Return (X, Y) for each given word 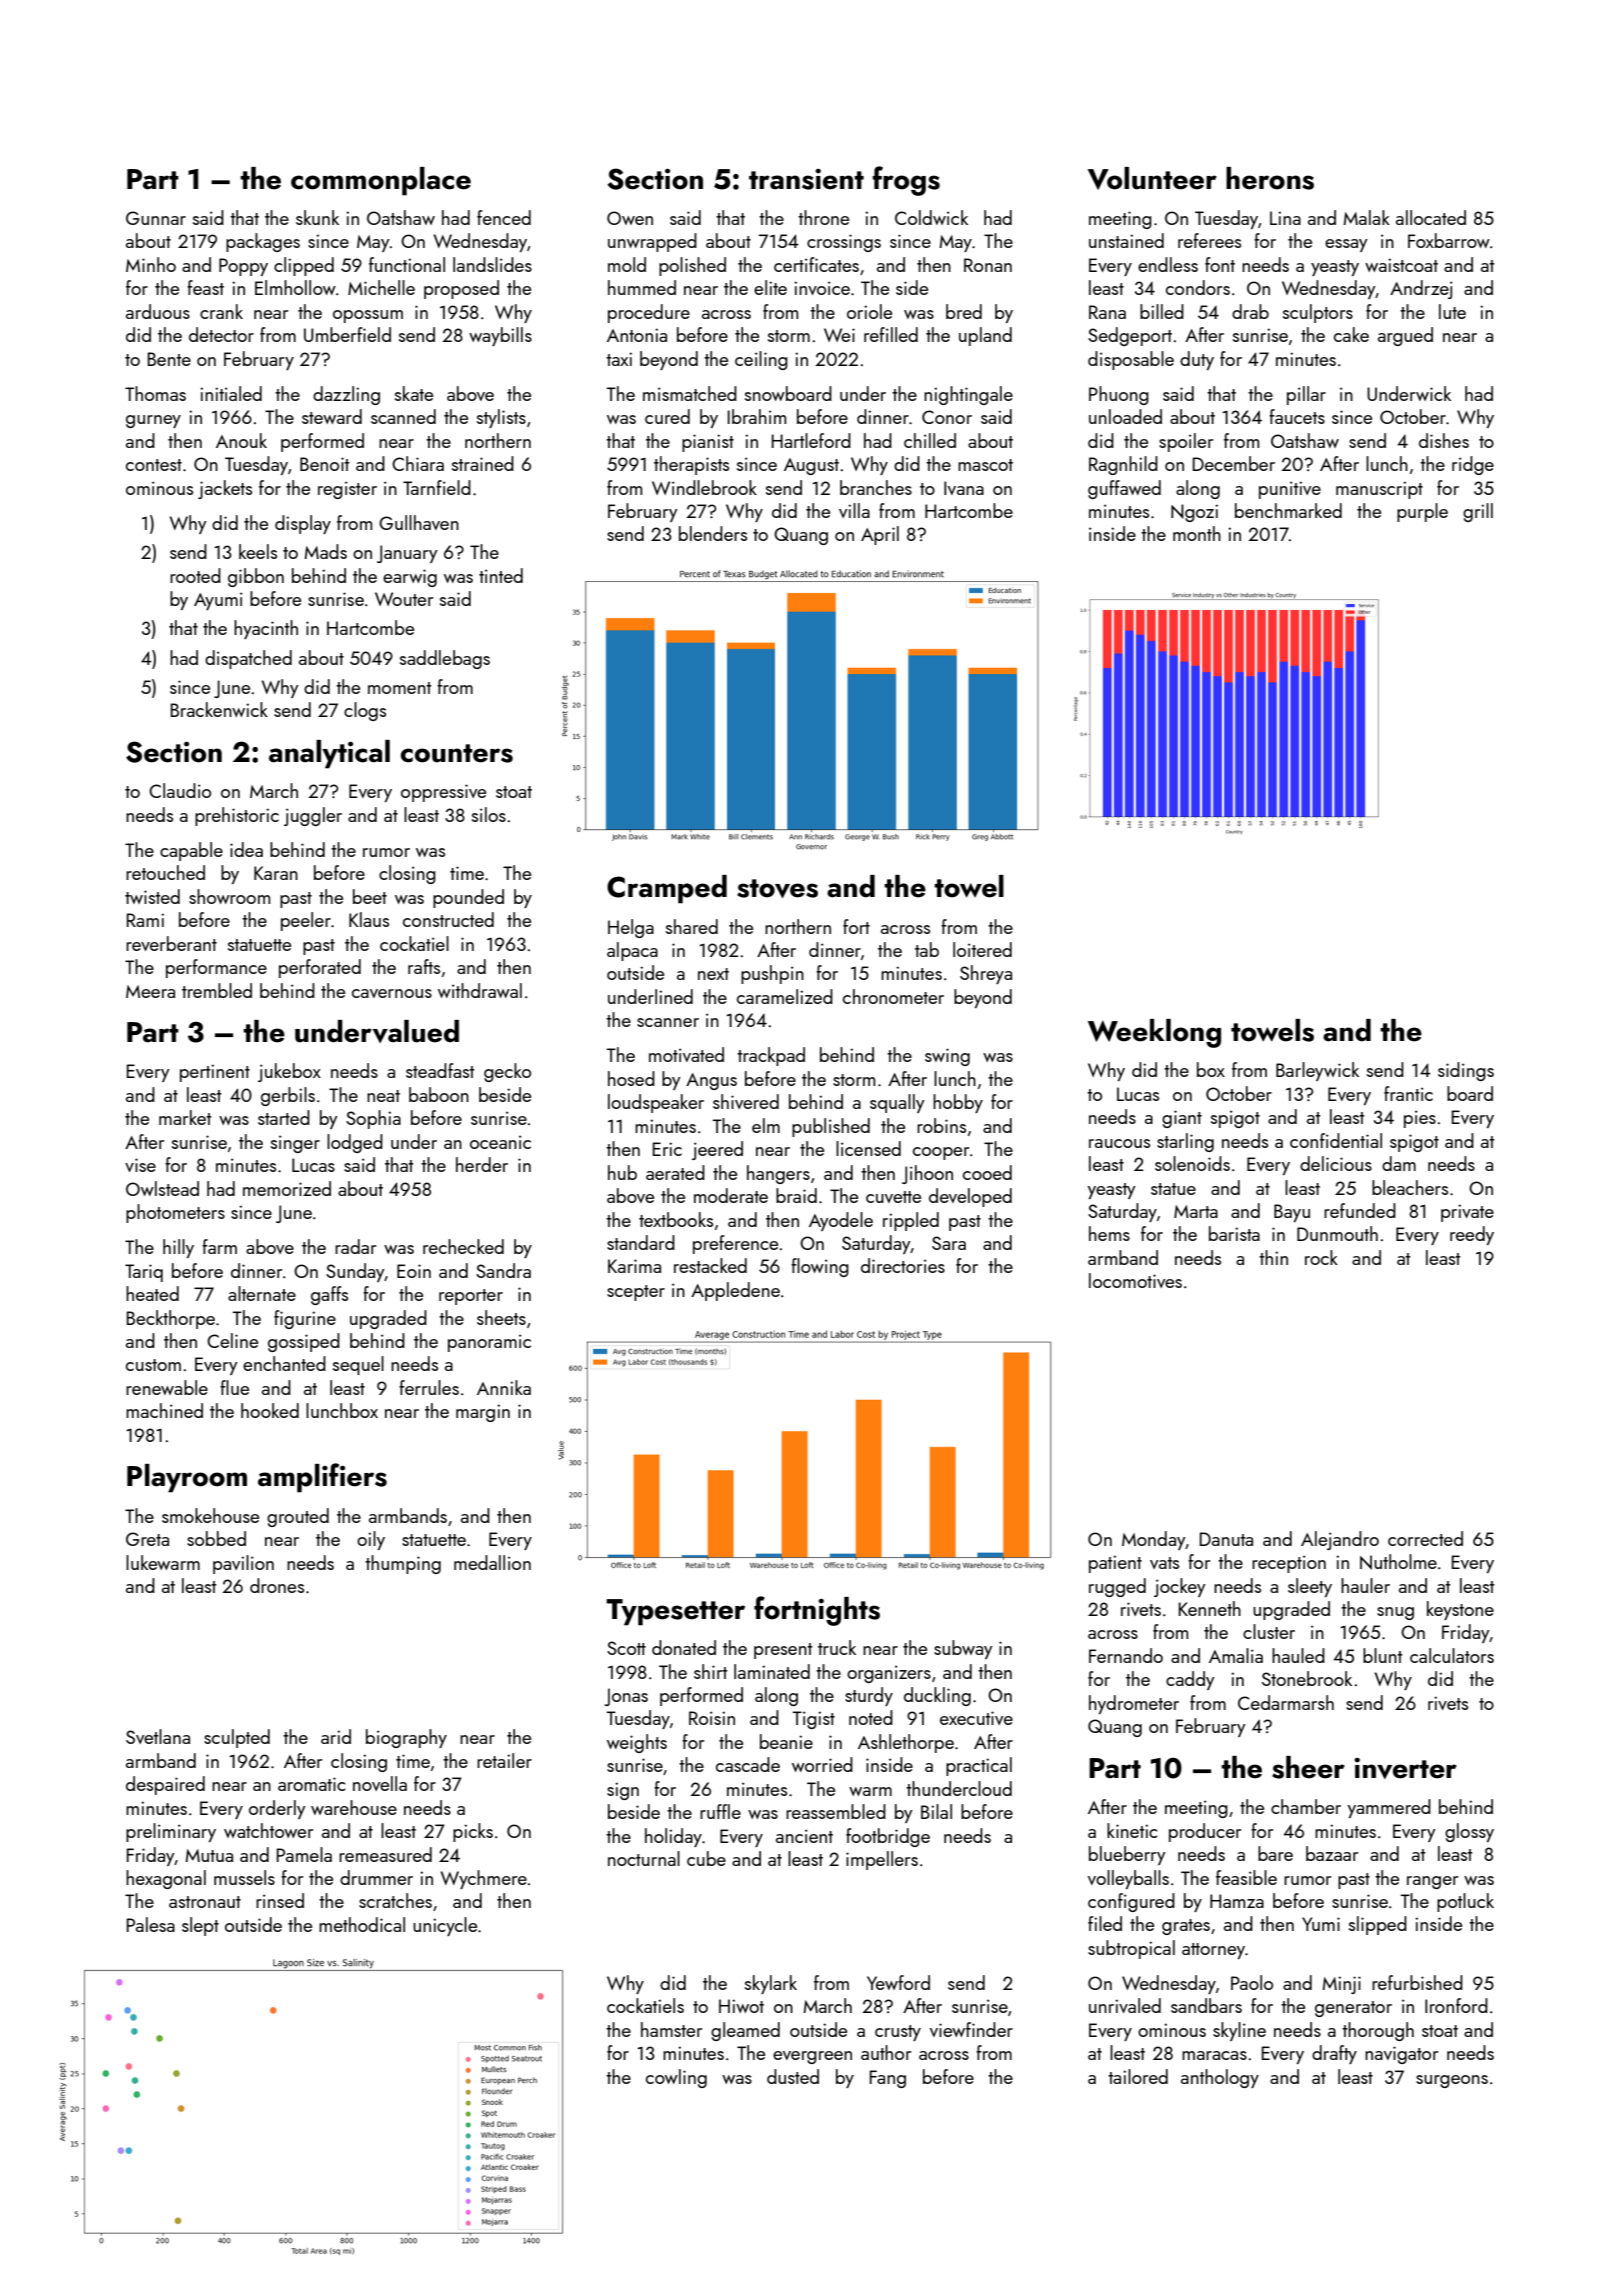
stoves (777, 888)
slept (200, 1926)
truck (837, 1647)
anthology (1220, 2078)
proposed (461, 289)
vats (1164, 1563)
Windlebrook (704, 487)
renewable (167, 1387)
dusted (793, 2076)
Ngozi (1194, 513)
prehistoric (237, 816)
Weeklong (1154, 1033)
